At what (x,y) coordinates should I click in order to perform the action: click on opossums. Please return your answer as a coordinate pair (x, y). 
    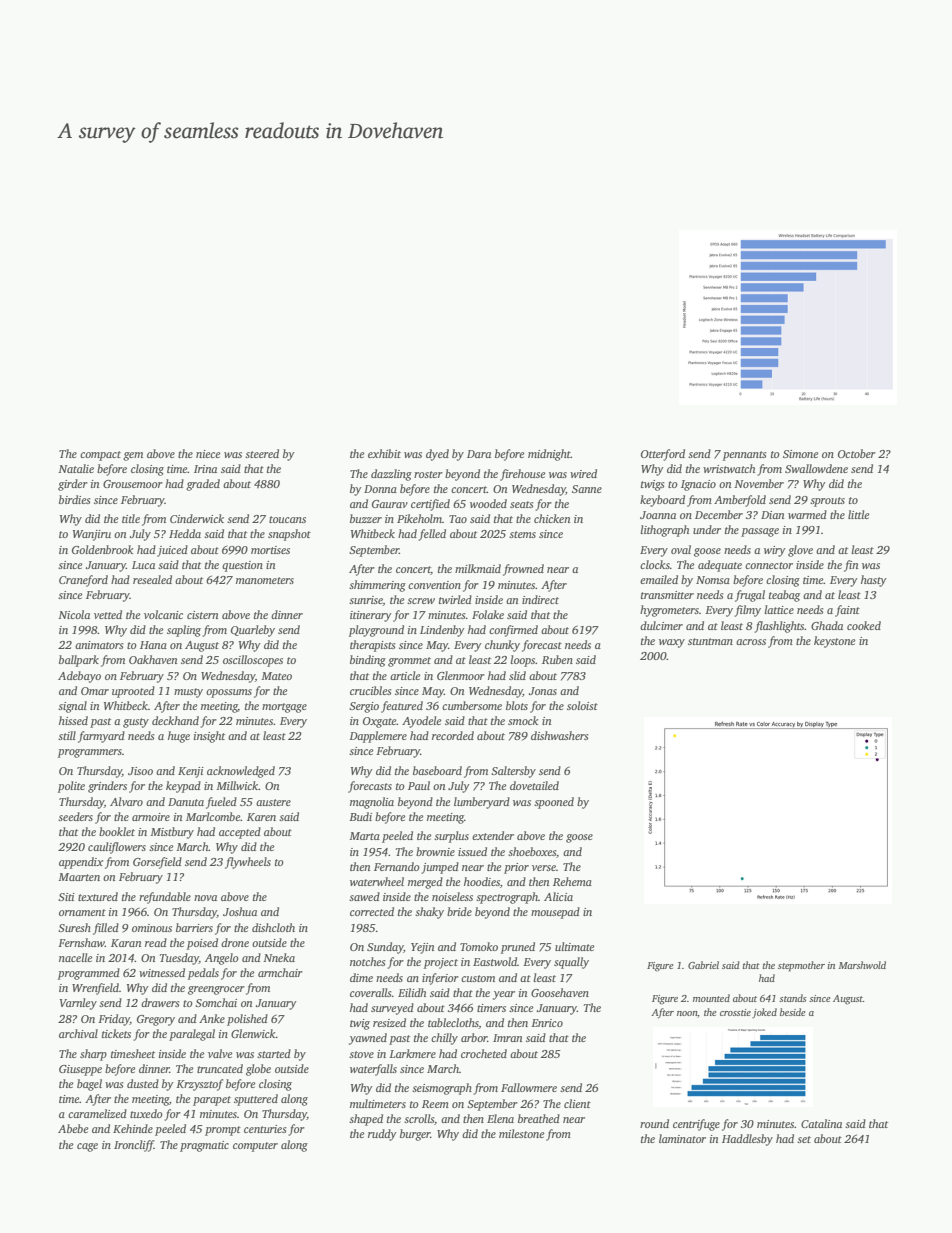
    Looking at the image, I should click on (229, 693).
